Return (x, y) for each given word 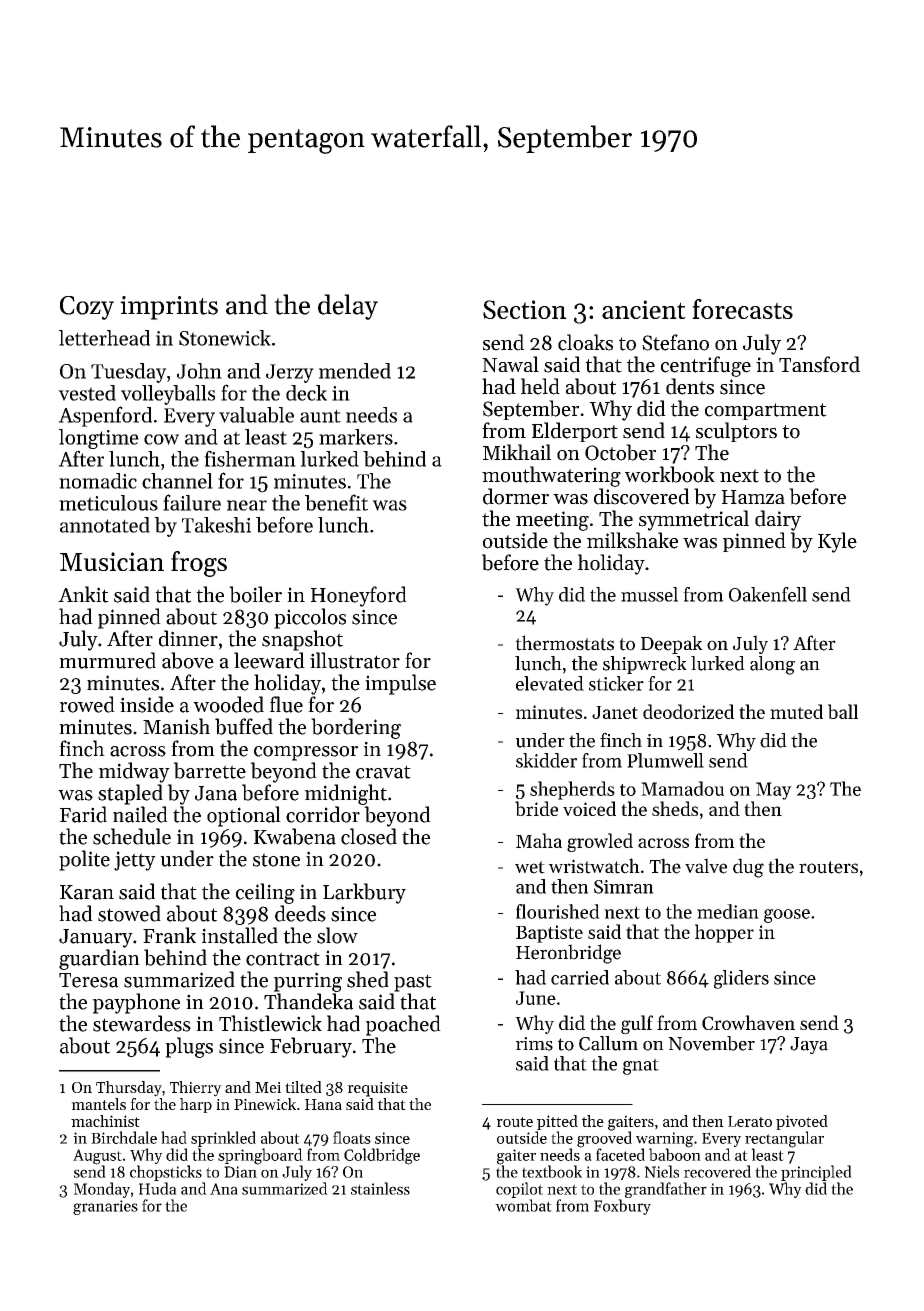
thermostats (564, 643)
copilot (519, 1190)
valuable (256, 415)
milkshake (632, 540)
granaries (105, 1207)
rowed (87, 704)
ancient (644, 309)
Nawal (510, 364)
